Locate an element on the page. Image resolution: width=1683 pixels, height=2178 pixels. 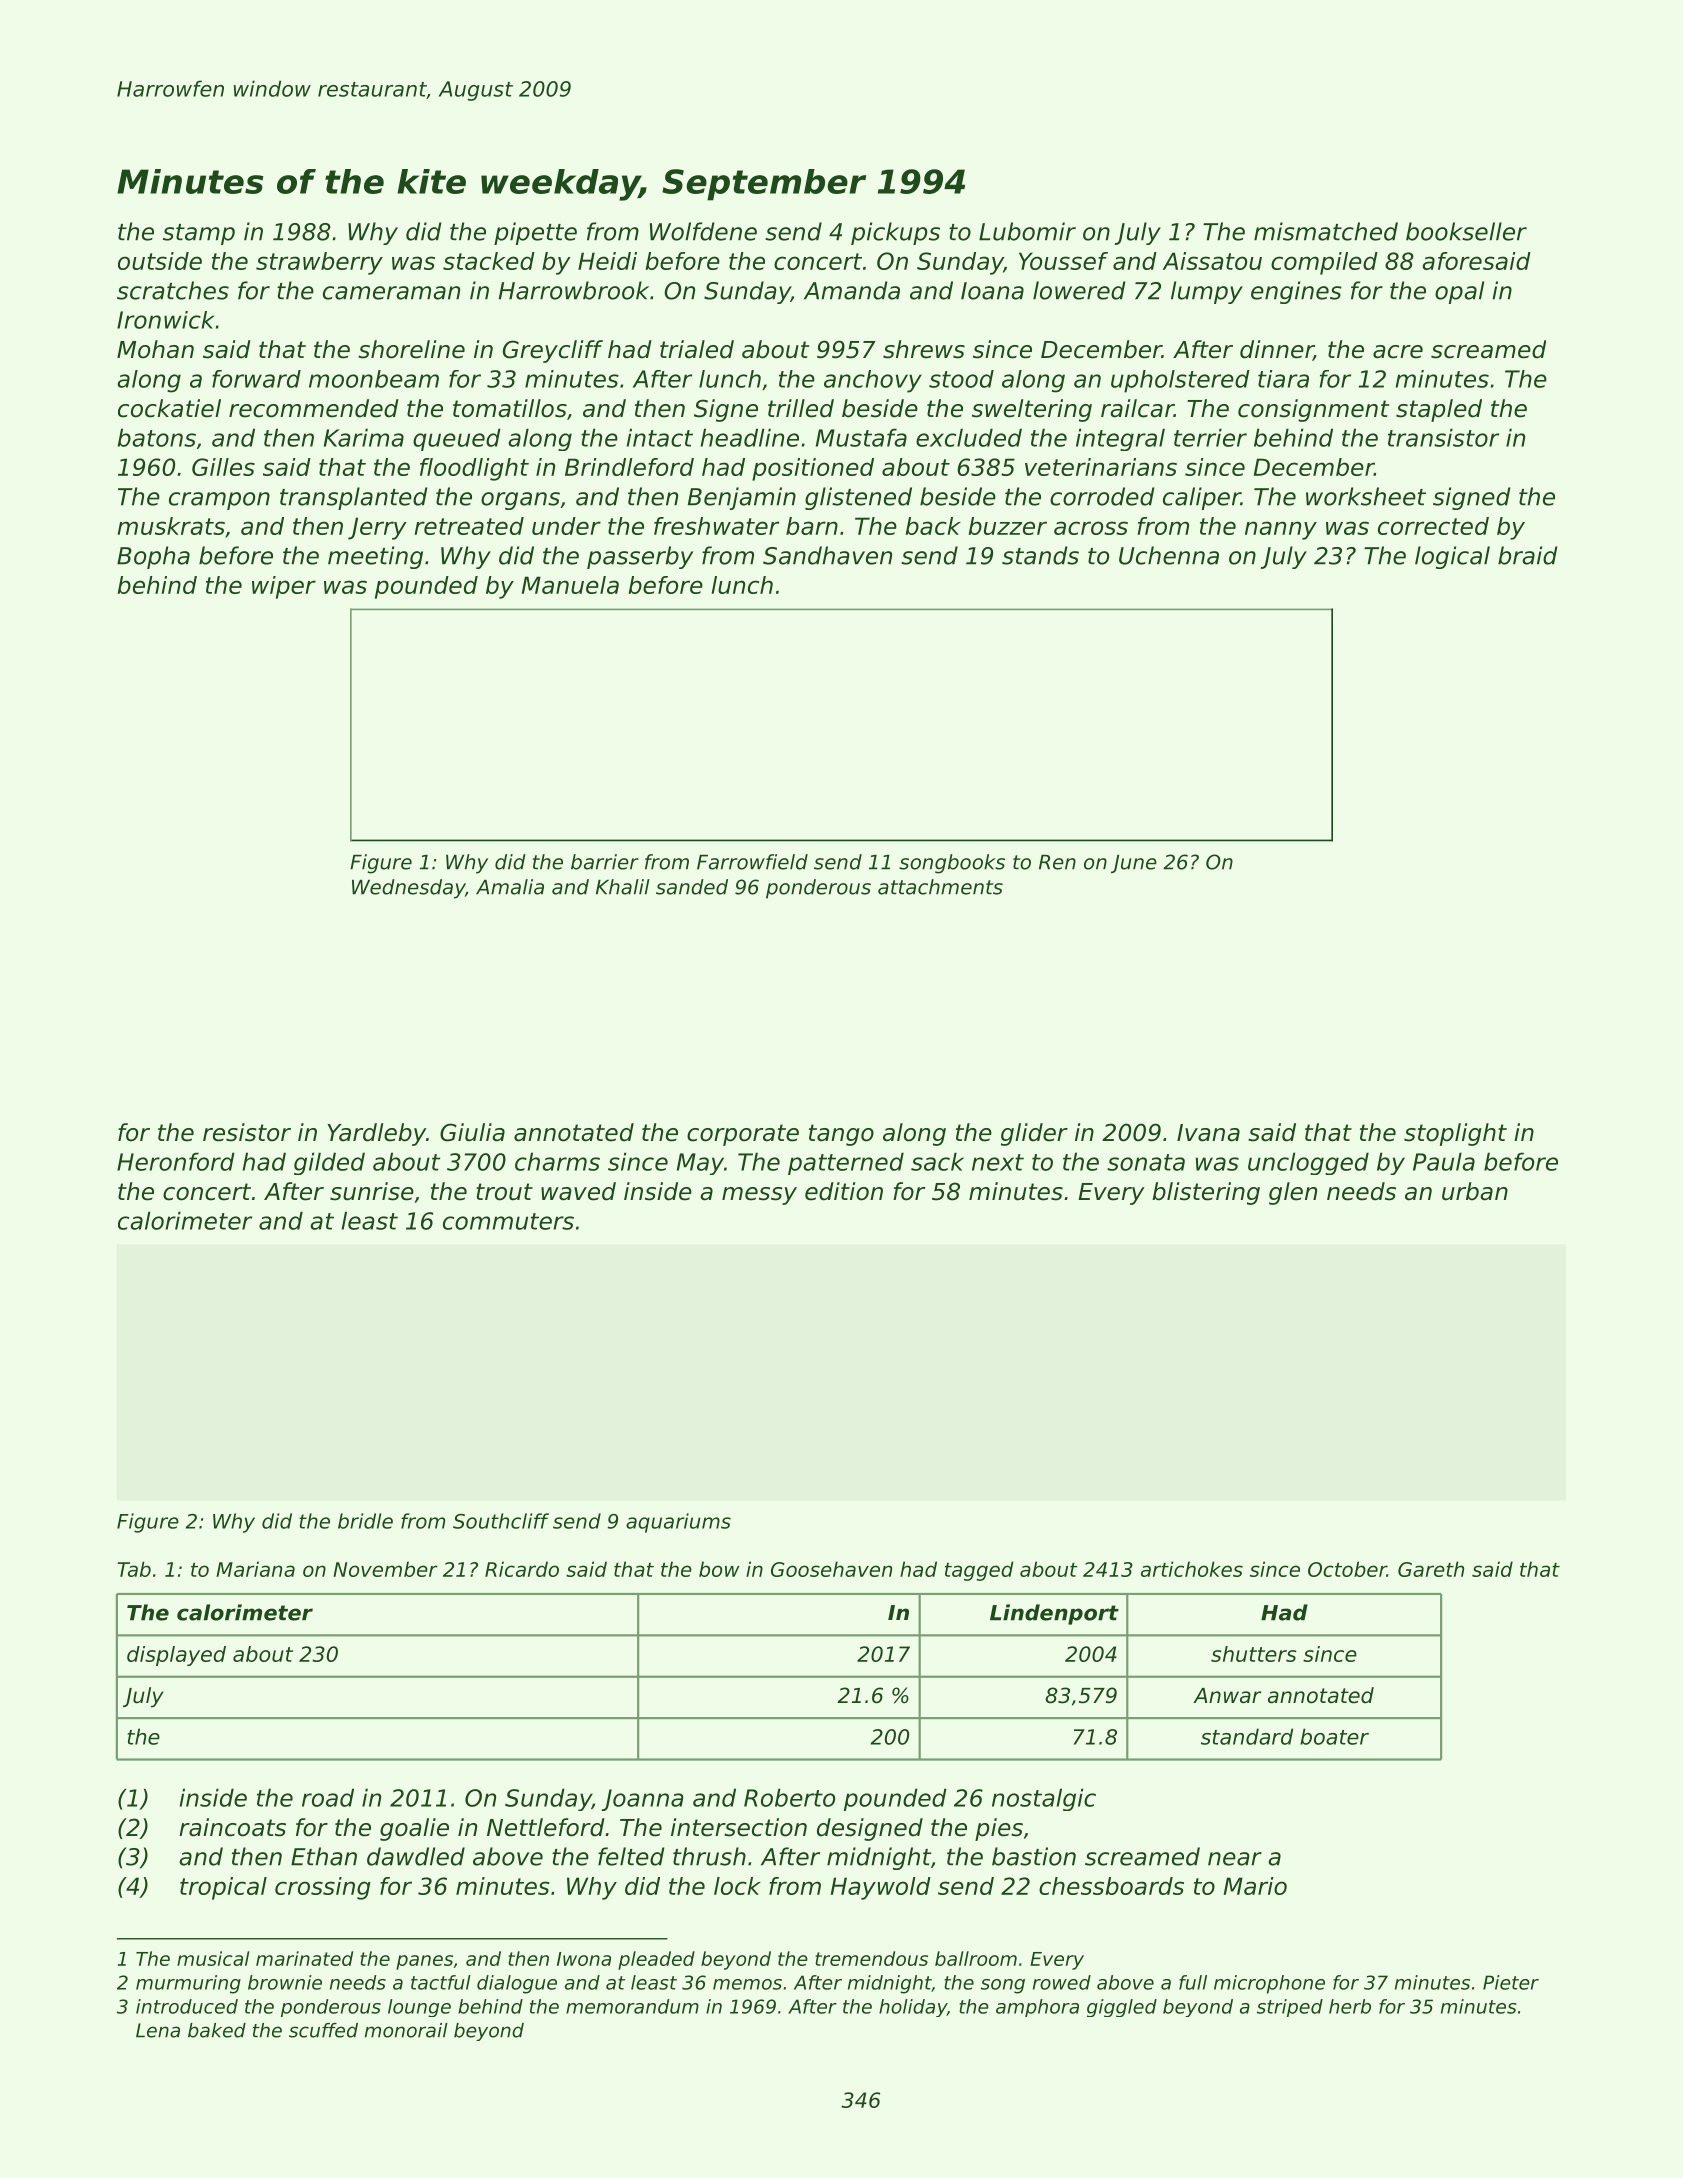
back is located at coordinates (933, 526).
